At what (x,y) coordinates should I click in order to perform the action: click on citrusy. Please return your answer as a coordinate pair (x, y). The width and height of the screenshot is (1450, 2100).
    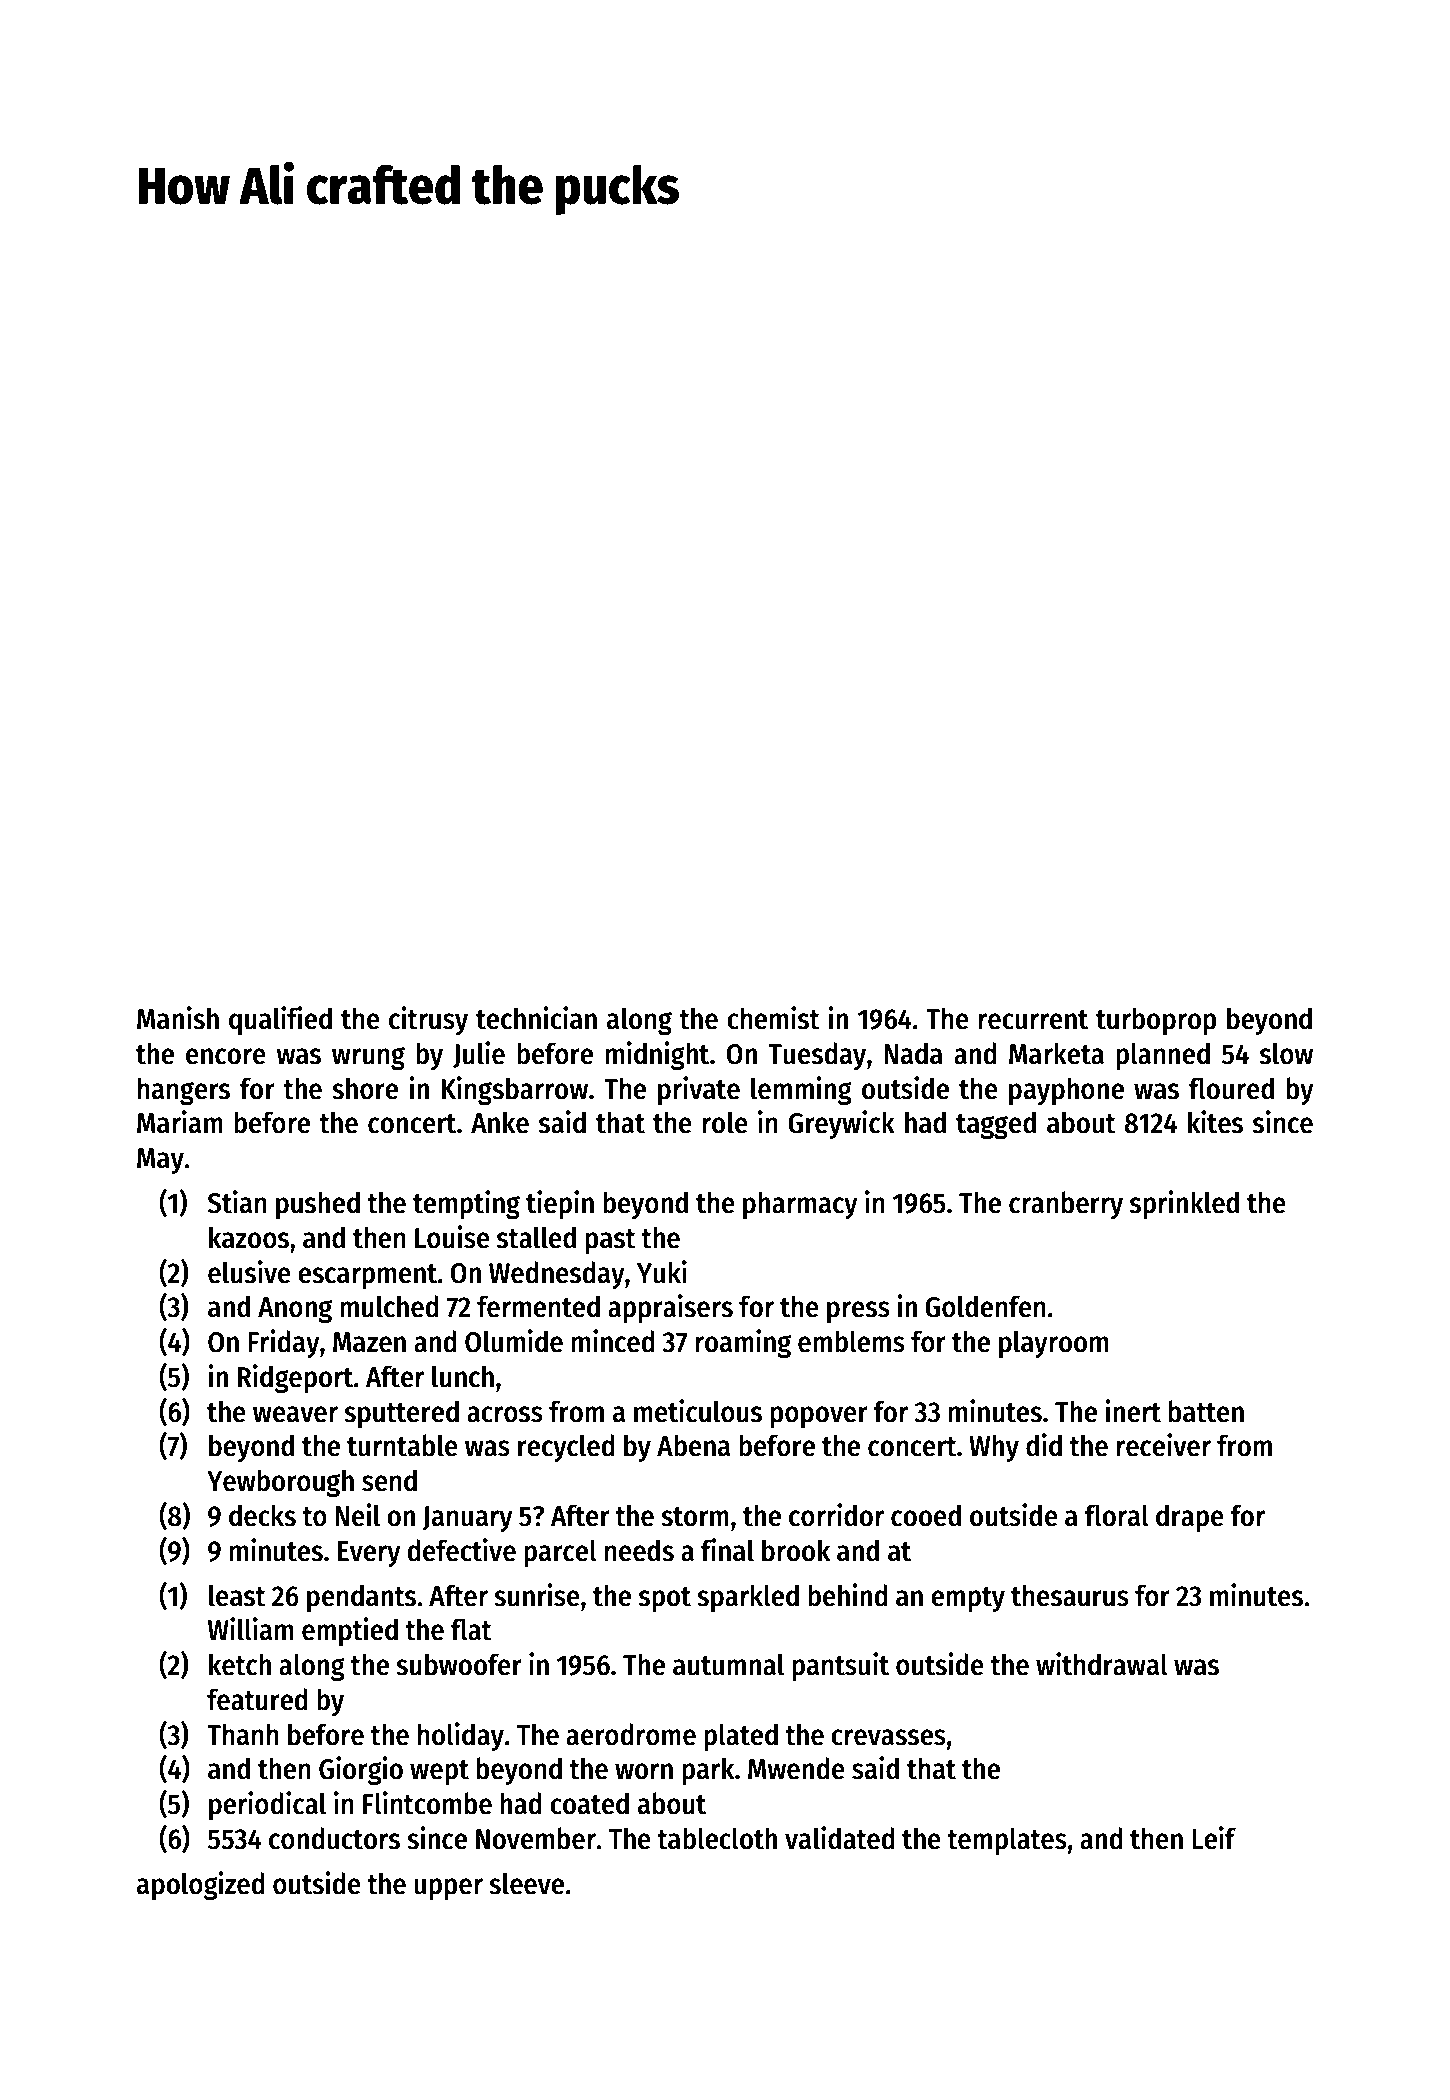
    Looking at the image, I should click on (428, 1020).
